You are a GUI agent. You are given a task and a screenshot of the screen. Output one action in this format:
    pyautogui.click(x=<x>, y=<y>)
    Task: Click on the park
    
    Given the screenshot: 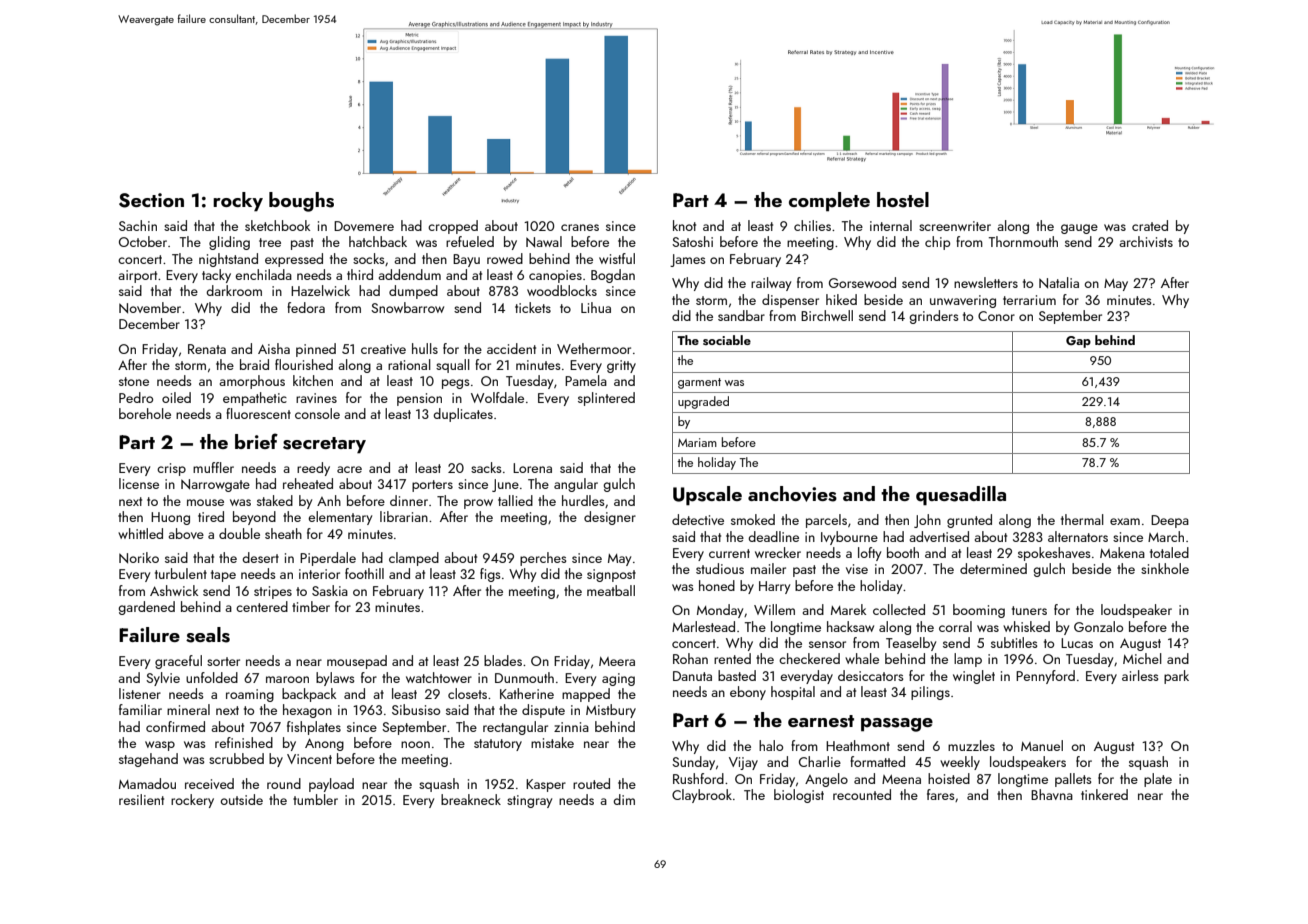 What is the action you would take?
    pyautogui.click(x=1176, y=677)
